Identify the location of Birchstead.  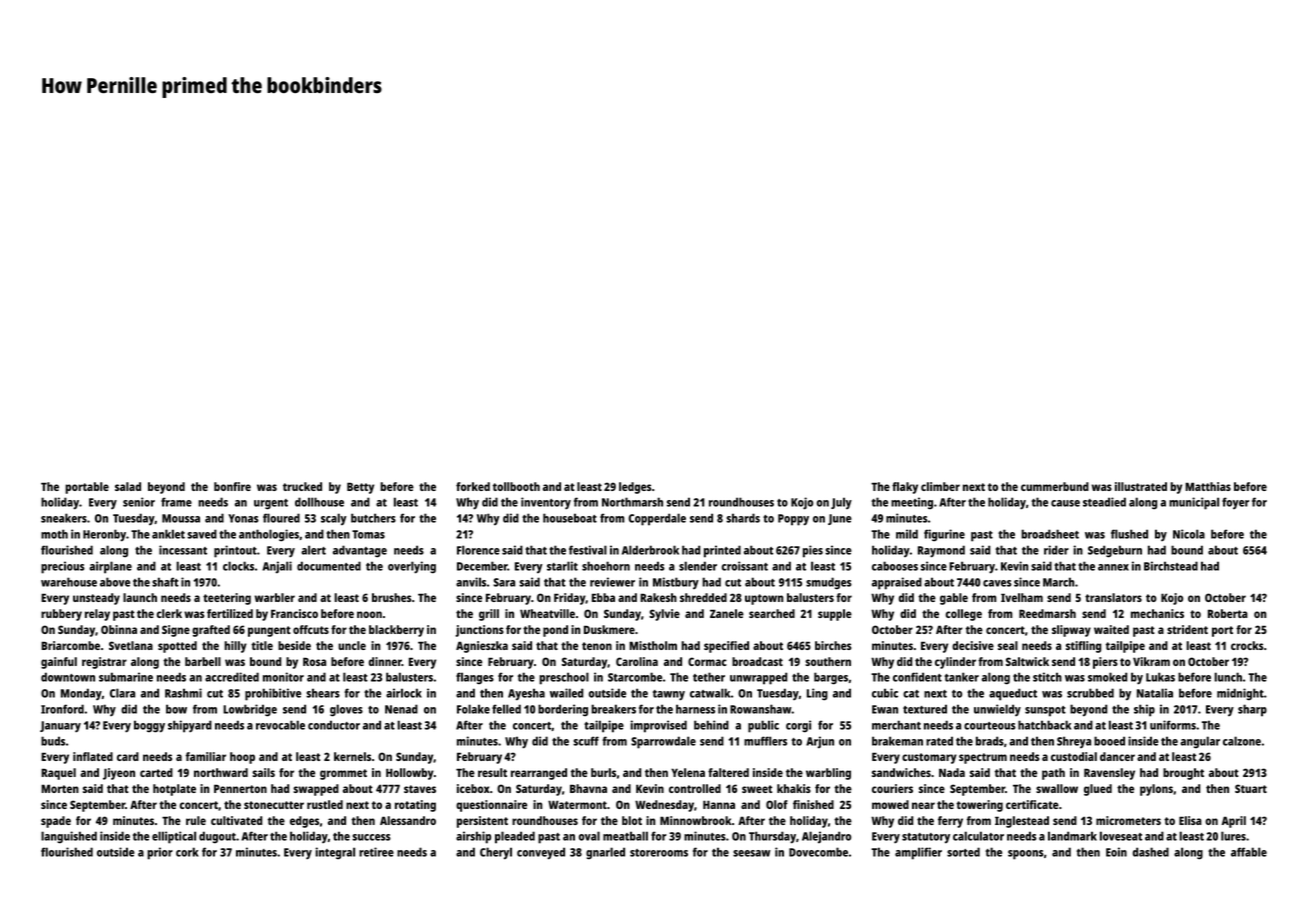
(1171, 566).
